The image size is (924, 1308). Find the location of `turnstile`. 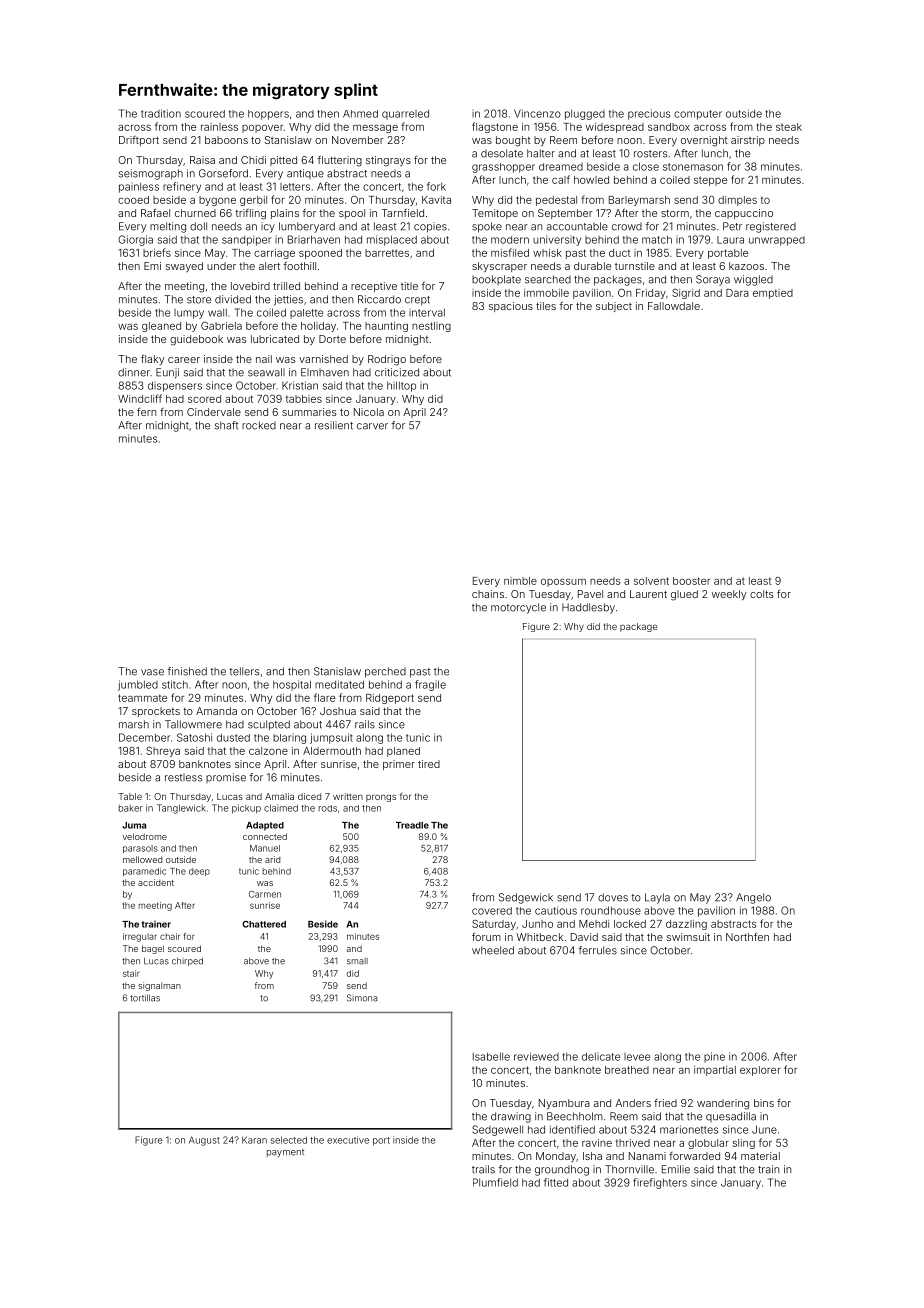

turnstile is located at coordinates (635, 266).
